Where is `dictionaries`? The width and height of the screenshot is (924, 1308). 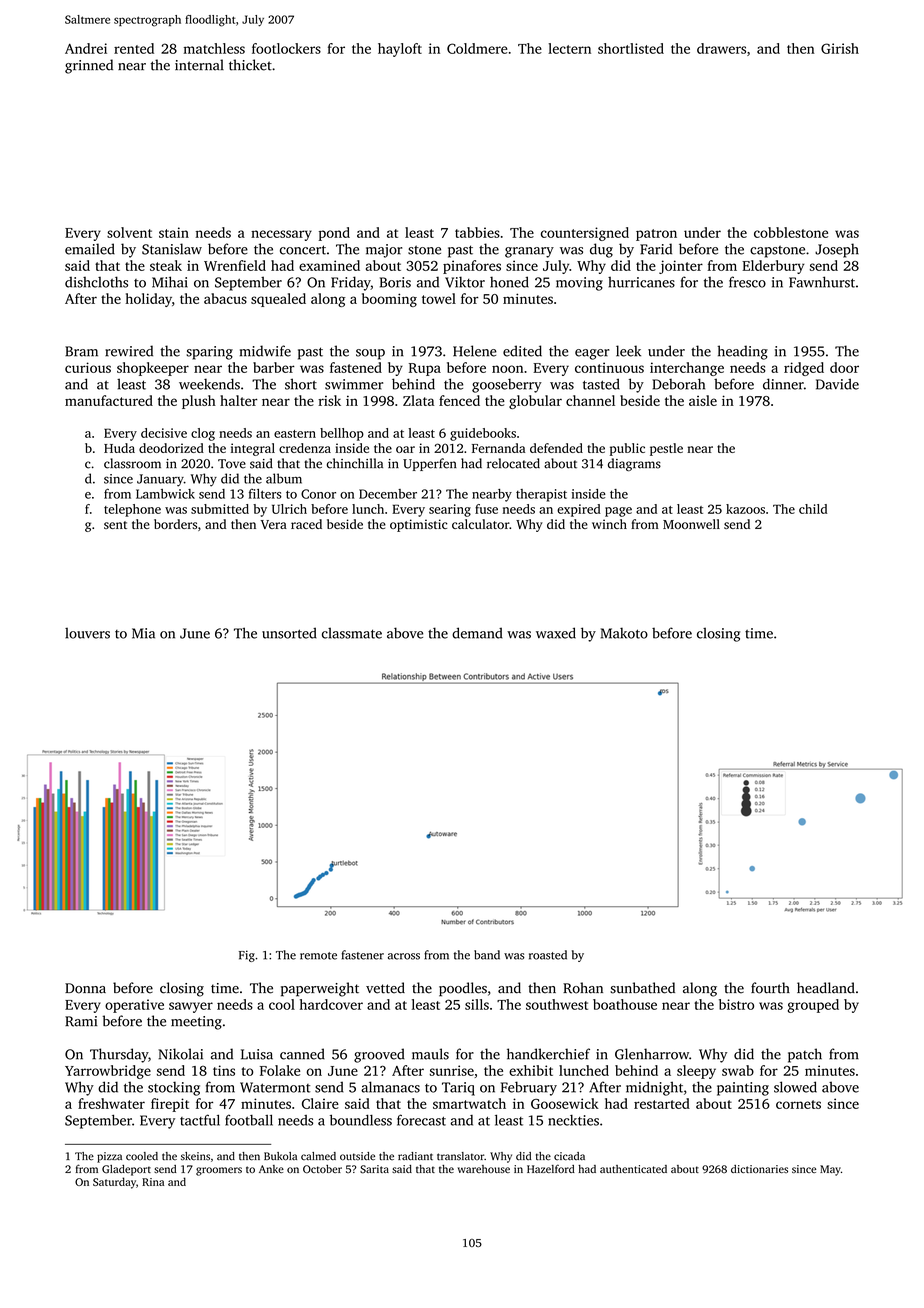 dictionaries is located at coordinates (759, 1169).
